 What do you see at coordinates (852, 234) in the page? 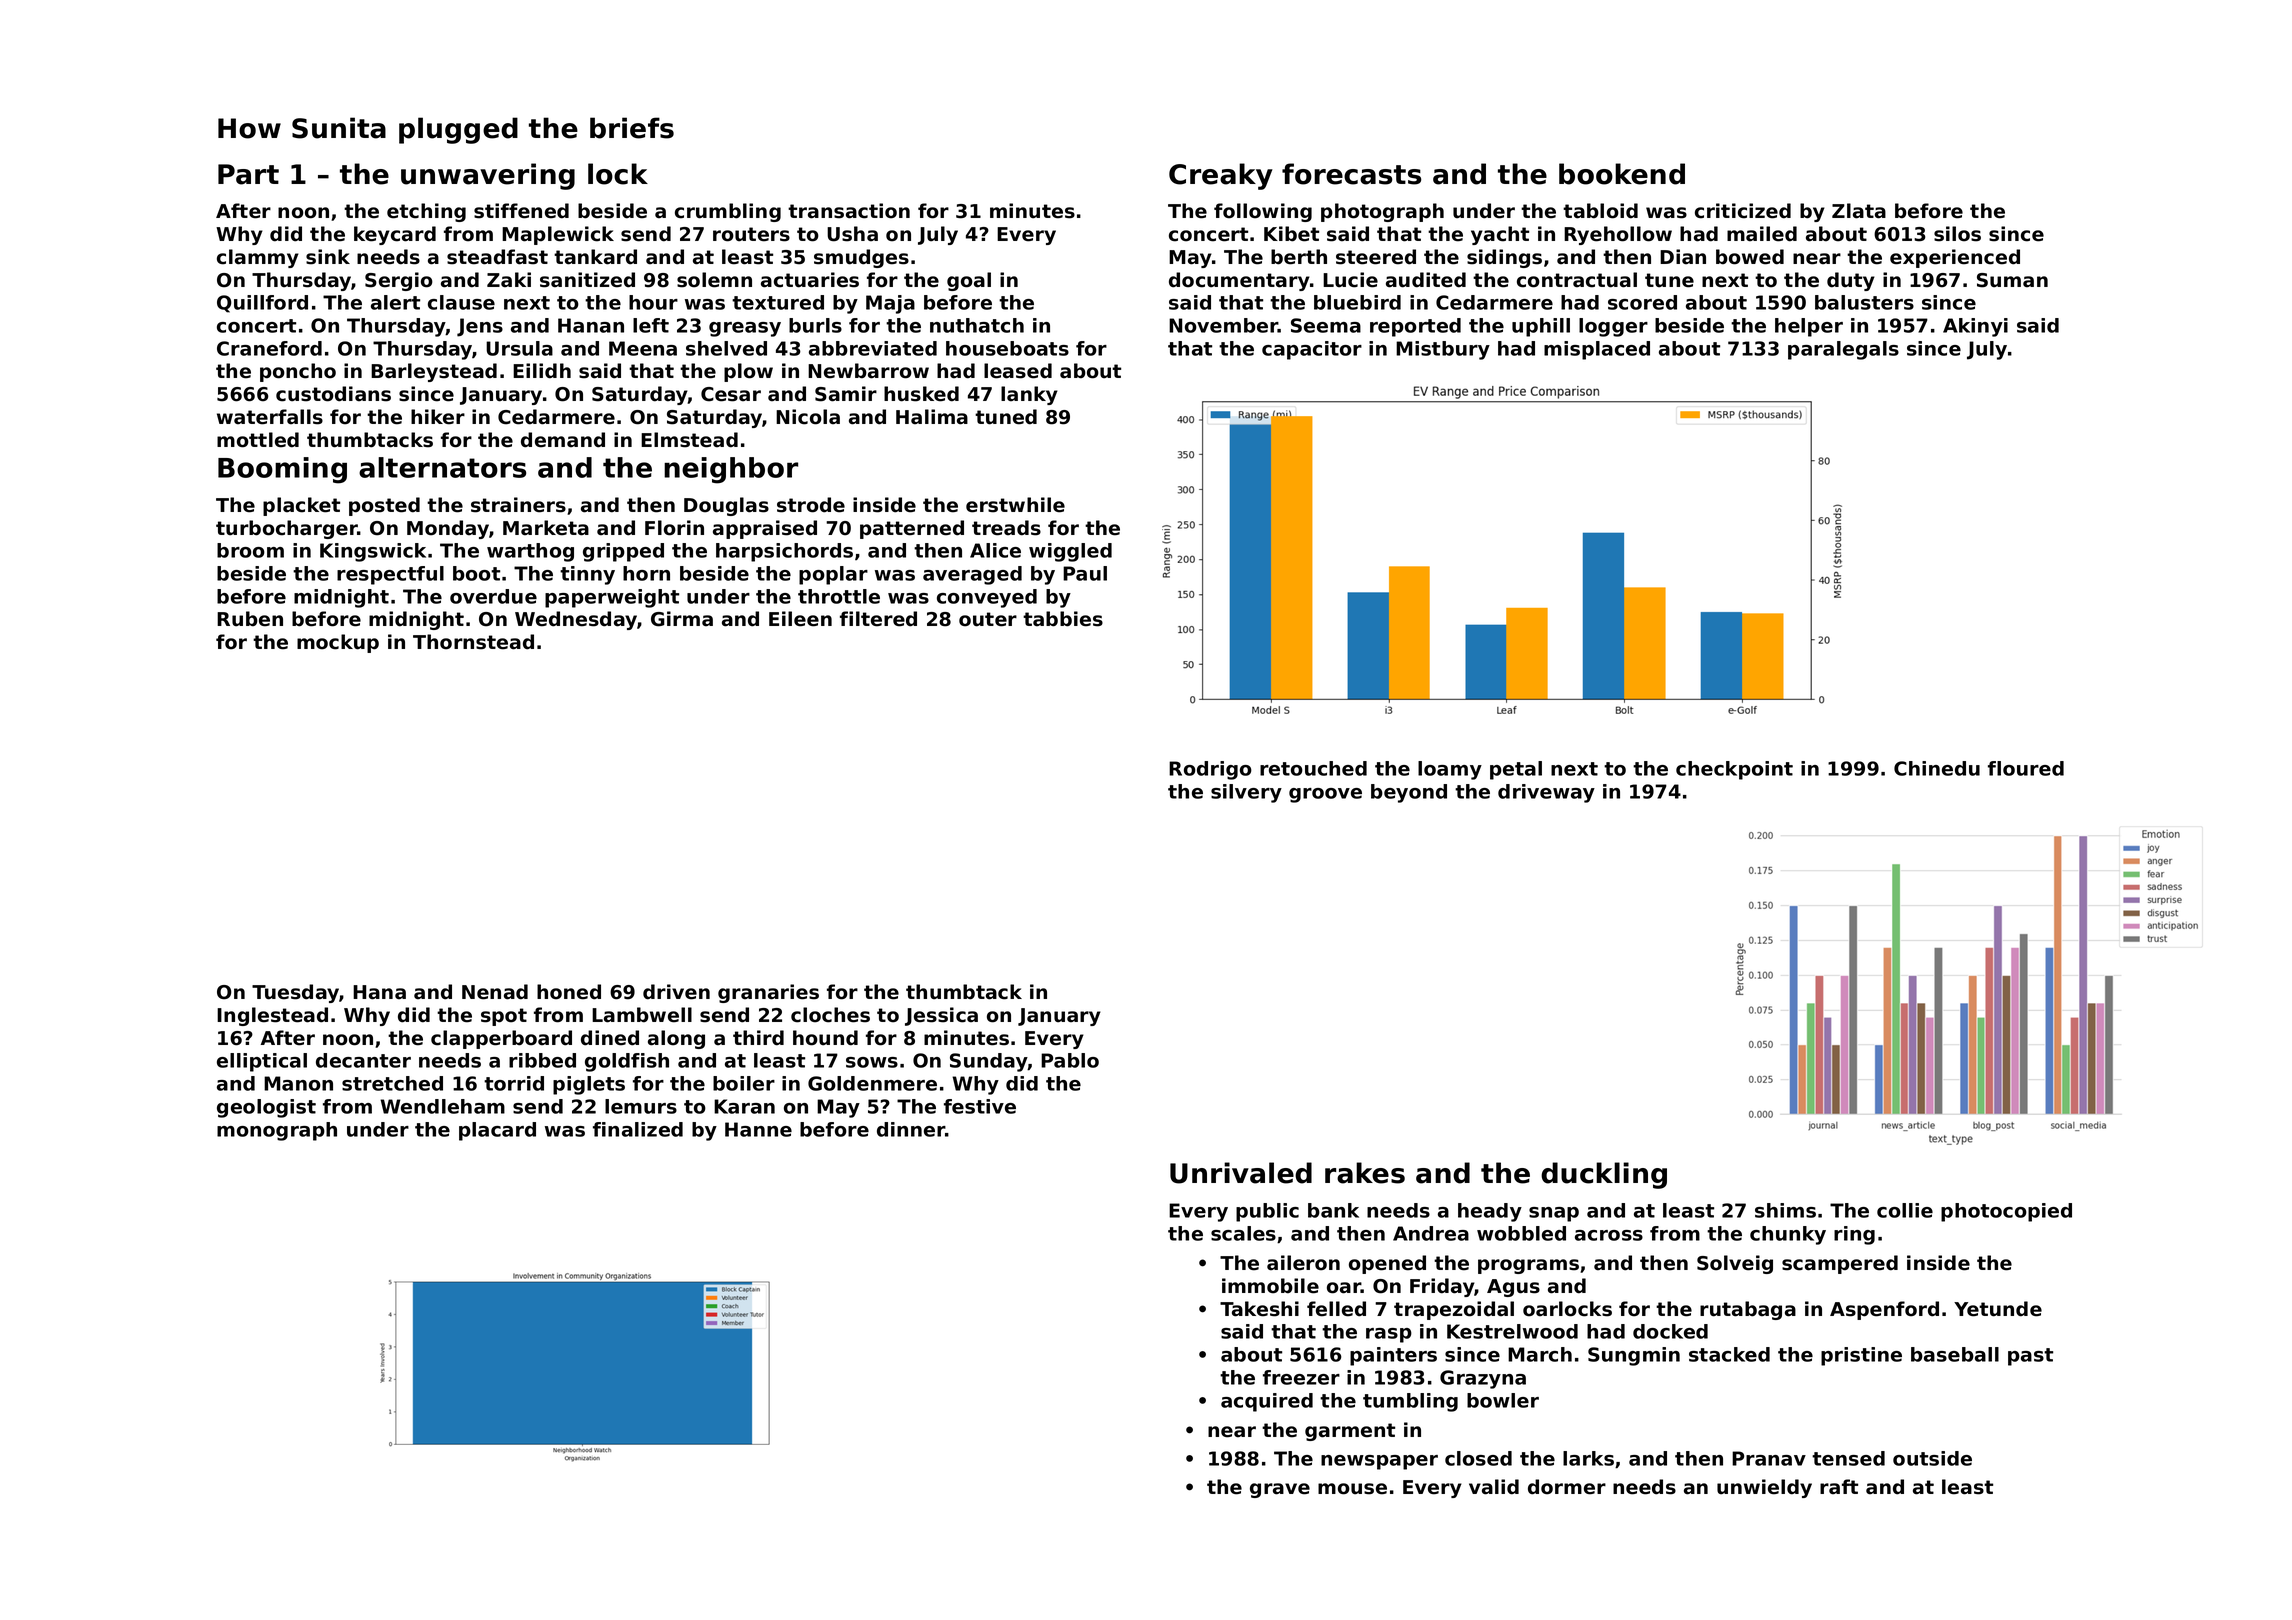
I see `Usha` at bounding box center [852, 234].
